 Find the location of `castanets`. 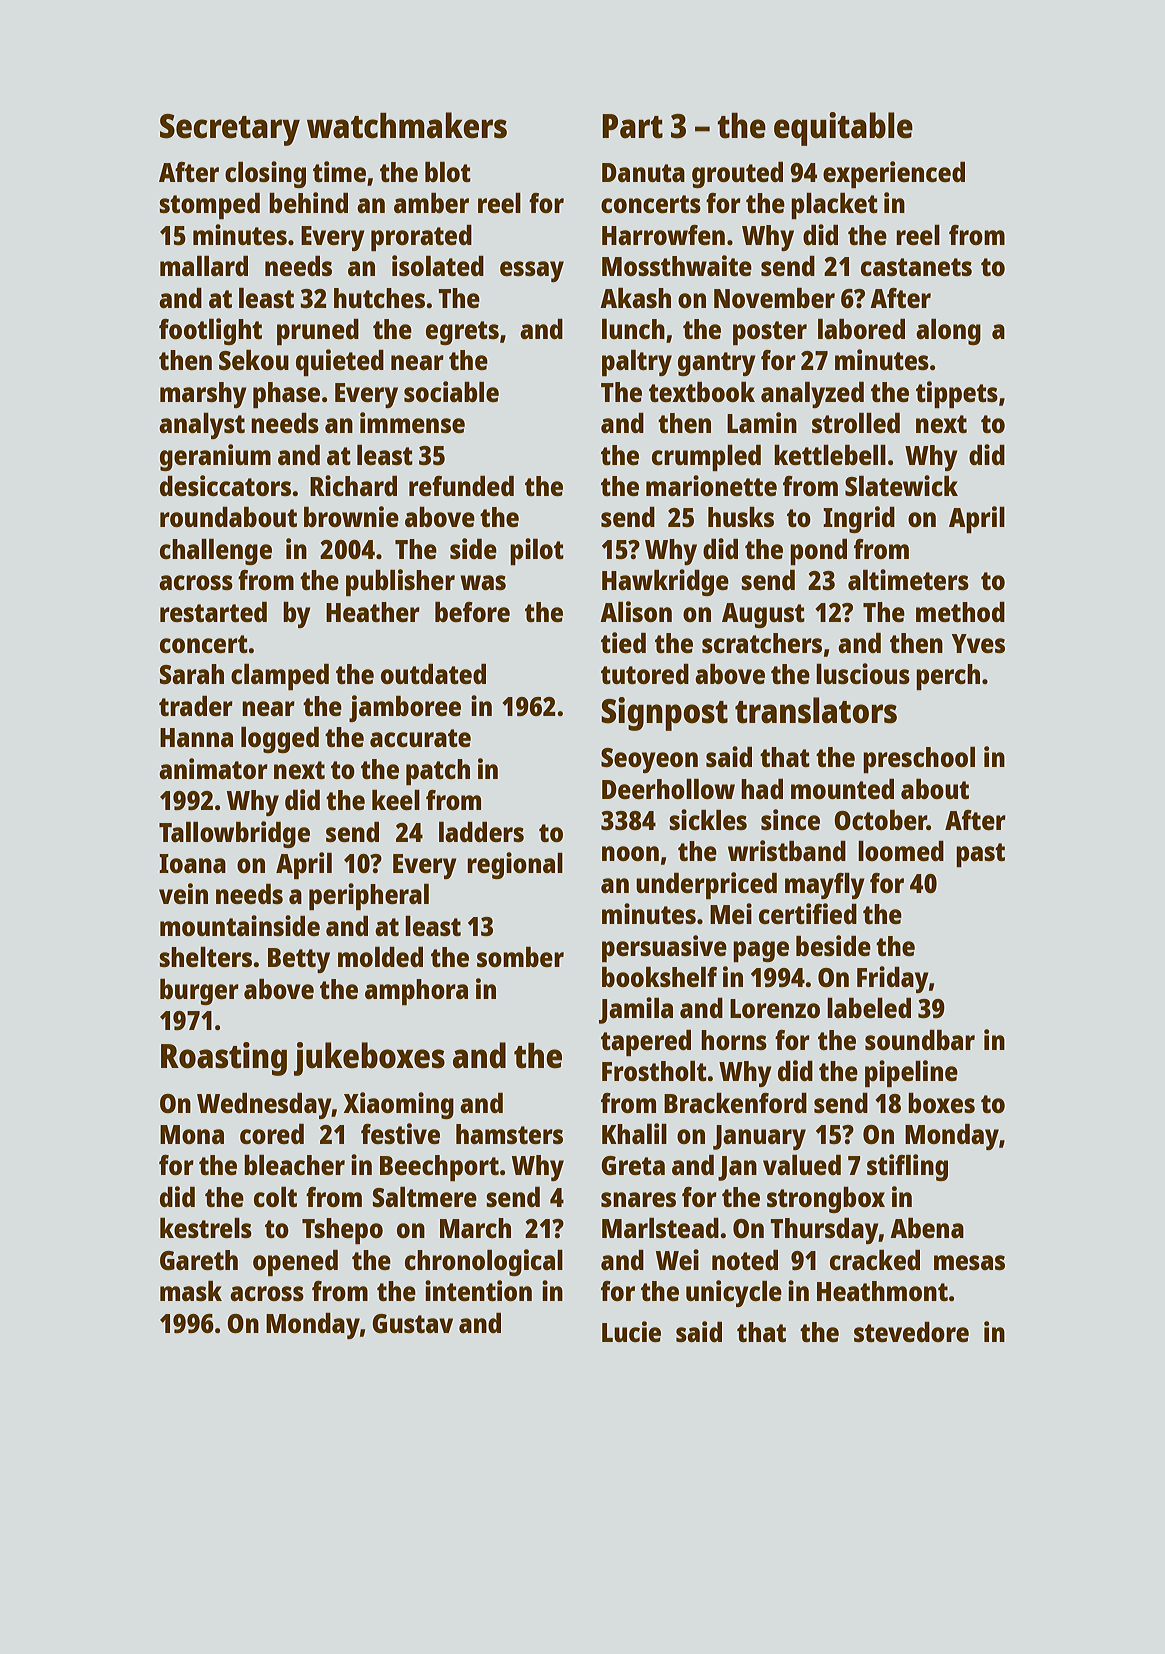

castanets is located at coordinates (916, 267).
